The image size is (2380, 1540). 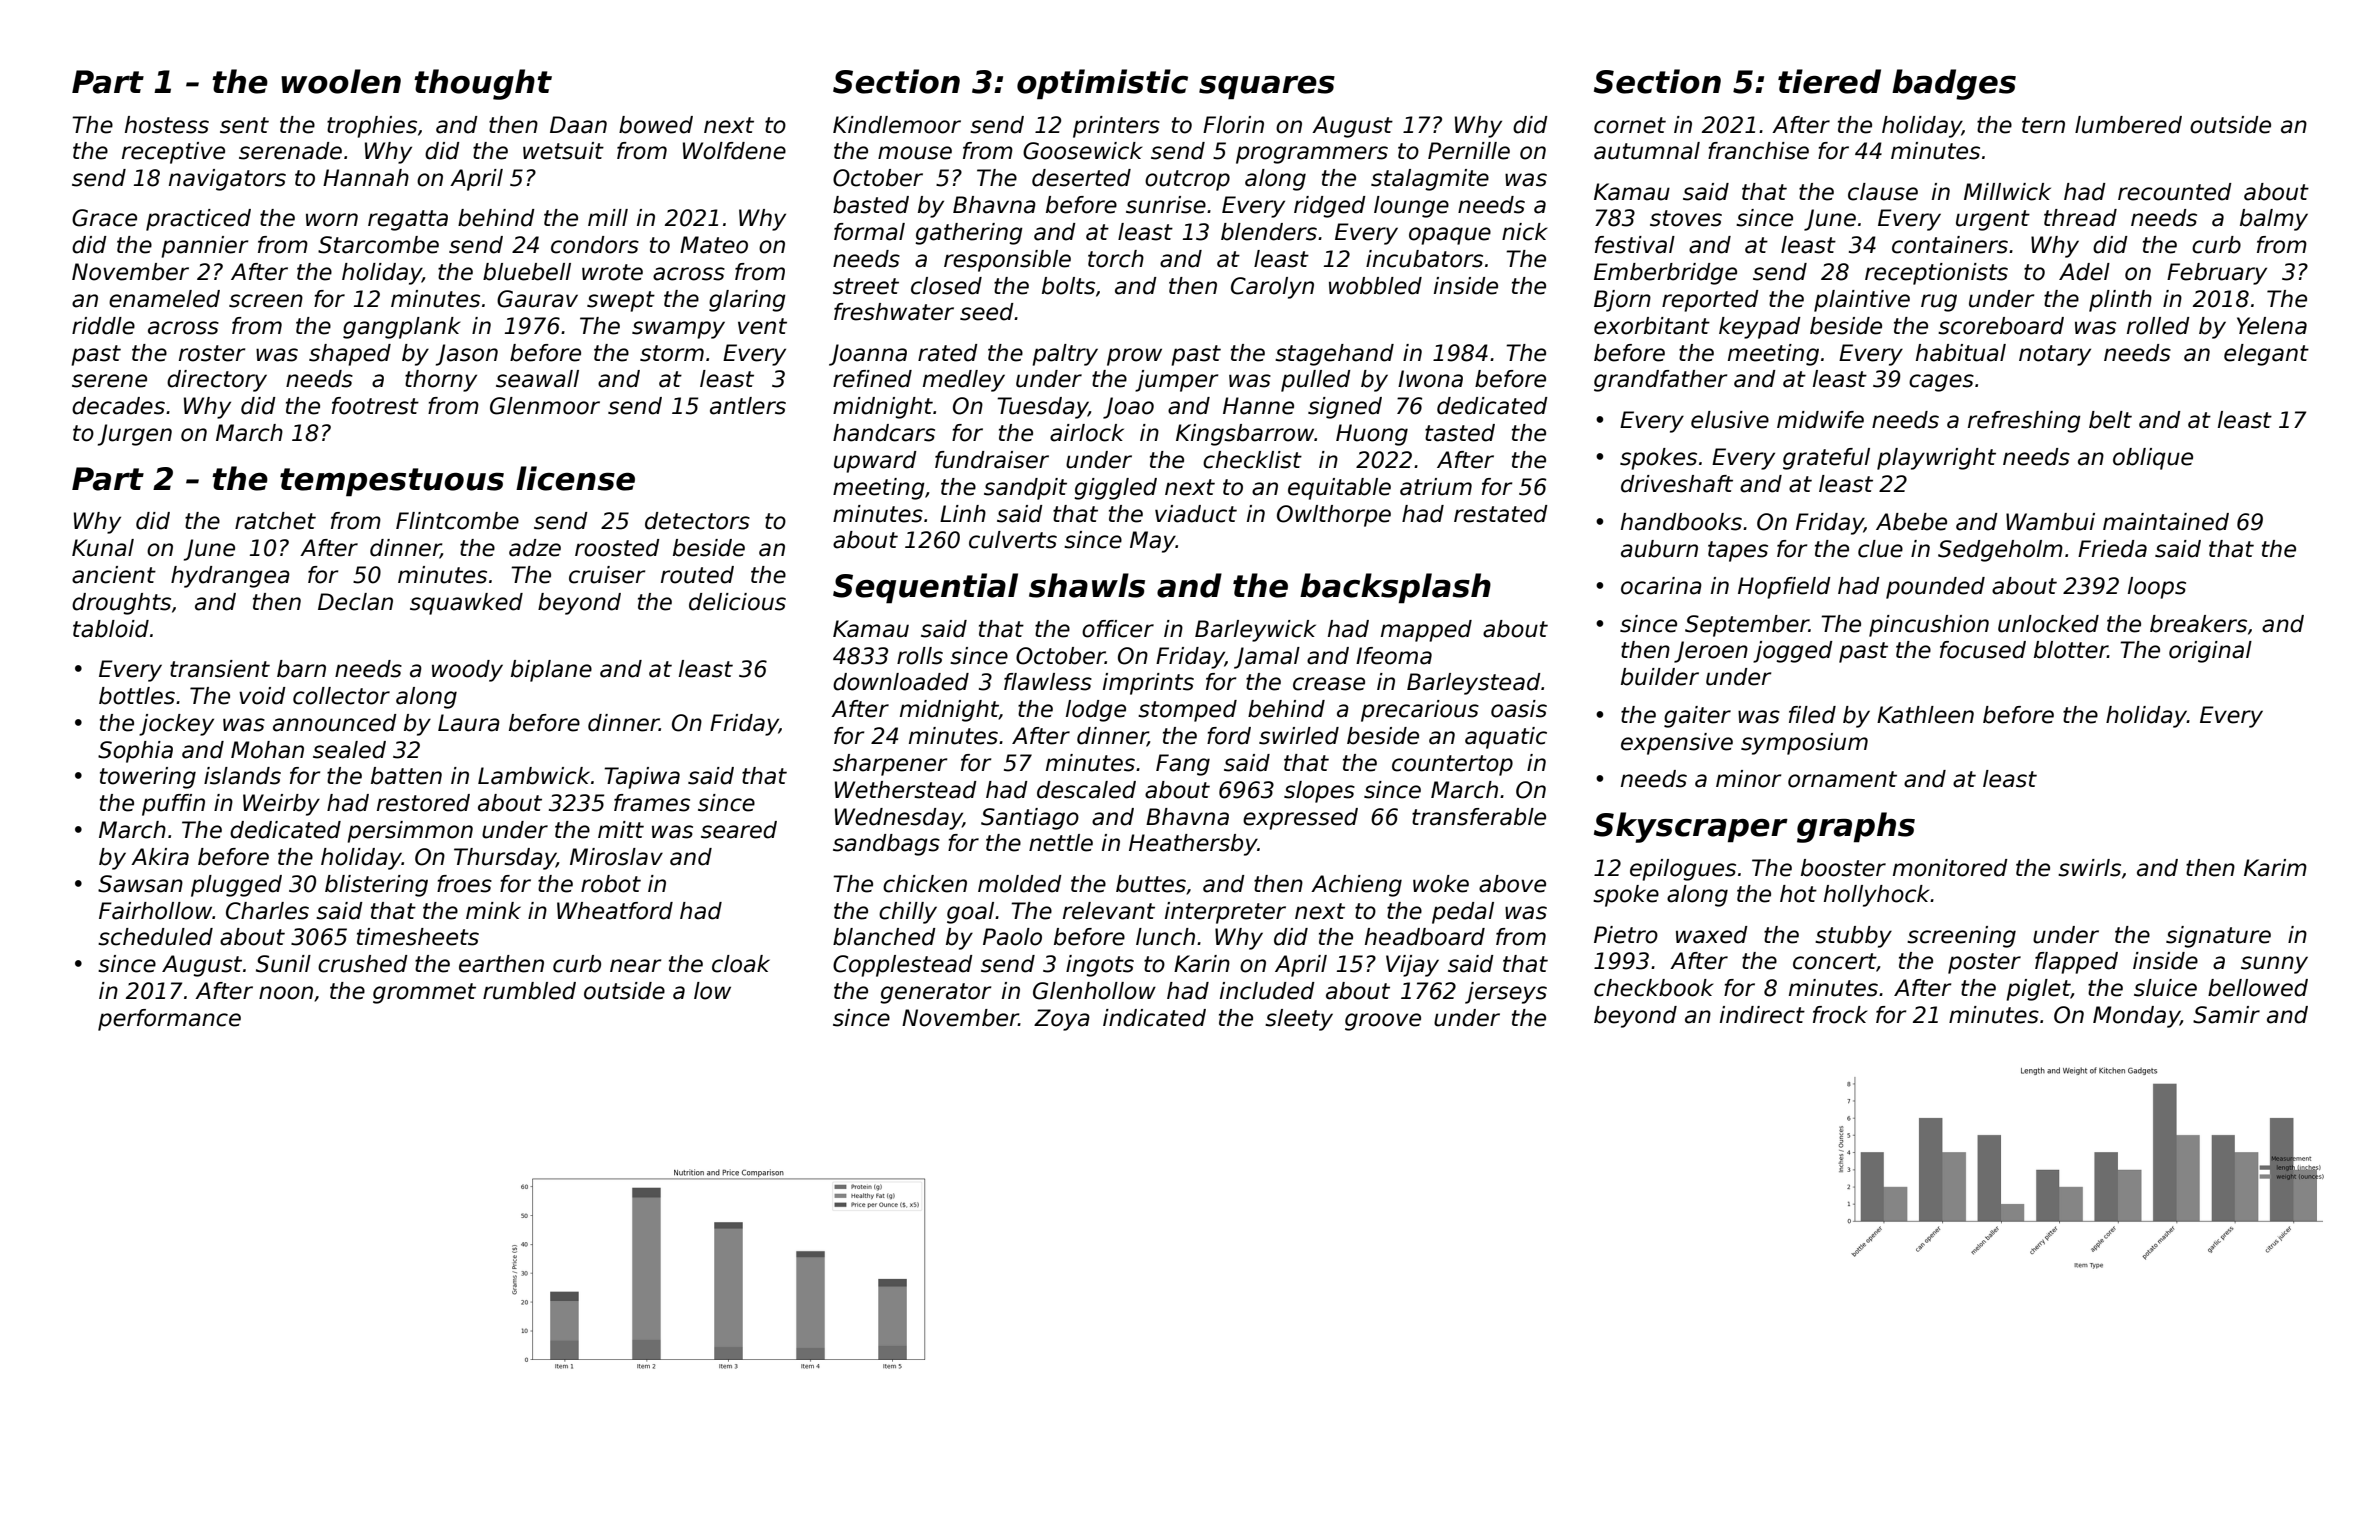 I want to click on ancient, so click(x=114, y=575).
